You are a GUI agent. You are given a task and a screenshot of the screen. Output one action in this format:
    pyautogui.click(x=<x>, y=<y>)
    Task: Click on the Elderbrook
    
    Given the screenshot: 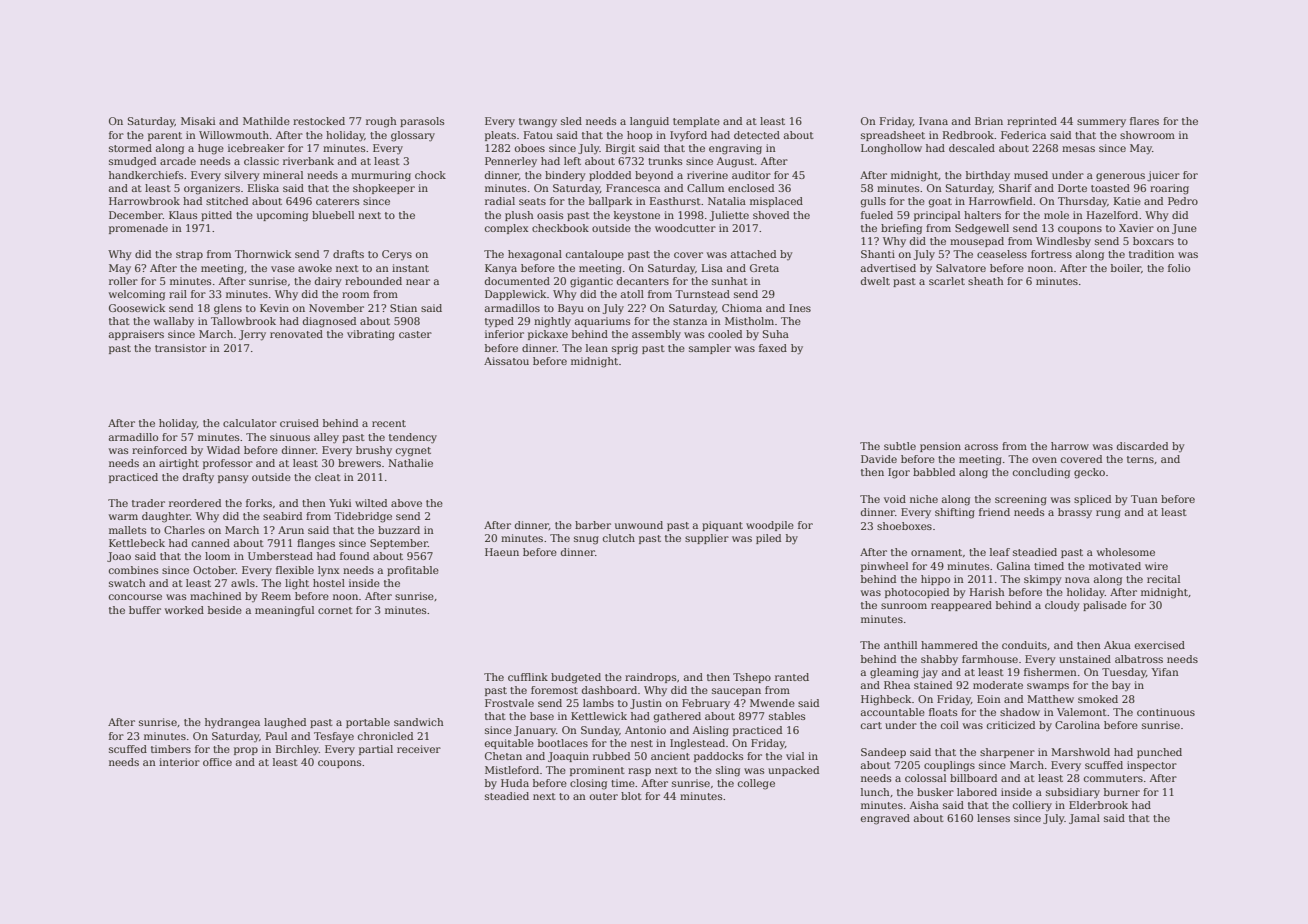 What is the action you would take?
    pyautogui.click(x=1098, y=805)
